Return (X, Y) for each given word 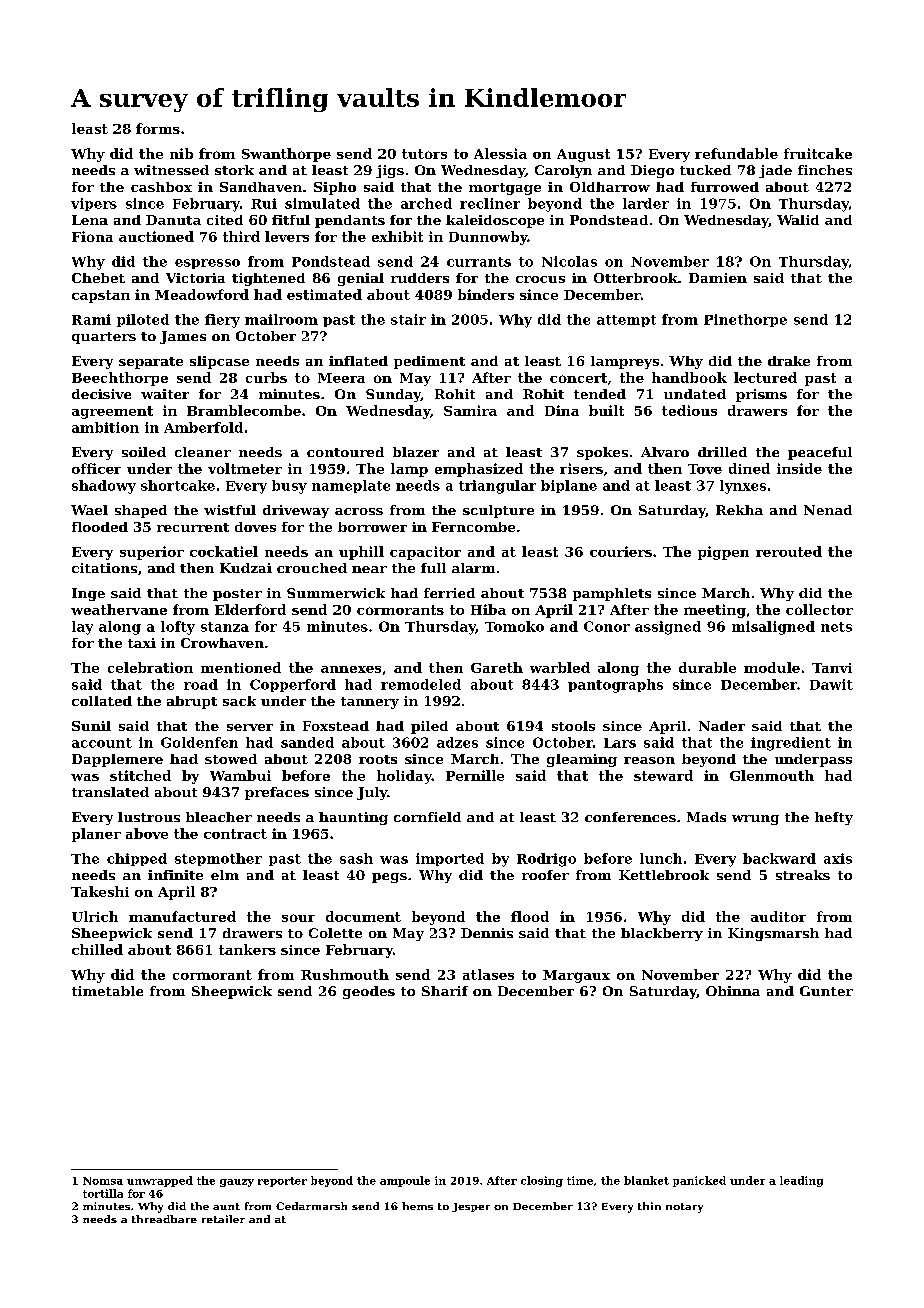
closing (542, 1181)
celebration (150, 667)
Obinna (733, 991)
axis (838, 858)
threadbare (164, 1219)
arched (426, 203)
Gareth (497, 667)
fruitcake (818, 153)
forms (158, 128)
